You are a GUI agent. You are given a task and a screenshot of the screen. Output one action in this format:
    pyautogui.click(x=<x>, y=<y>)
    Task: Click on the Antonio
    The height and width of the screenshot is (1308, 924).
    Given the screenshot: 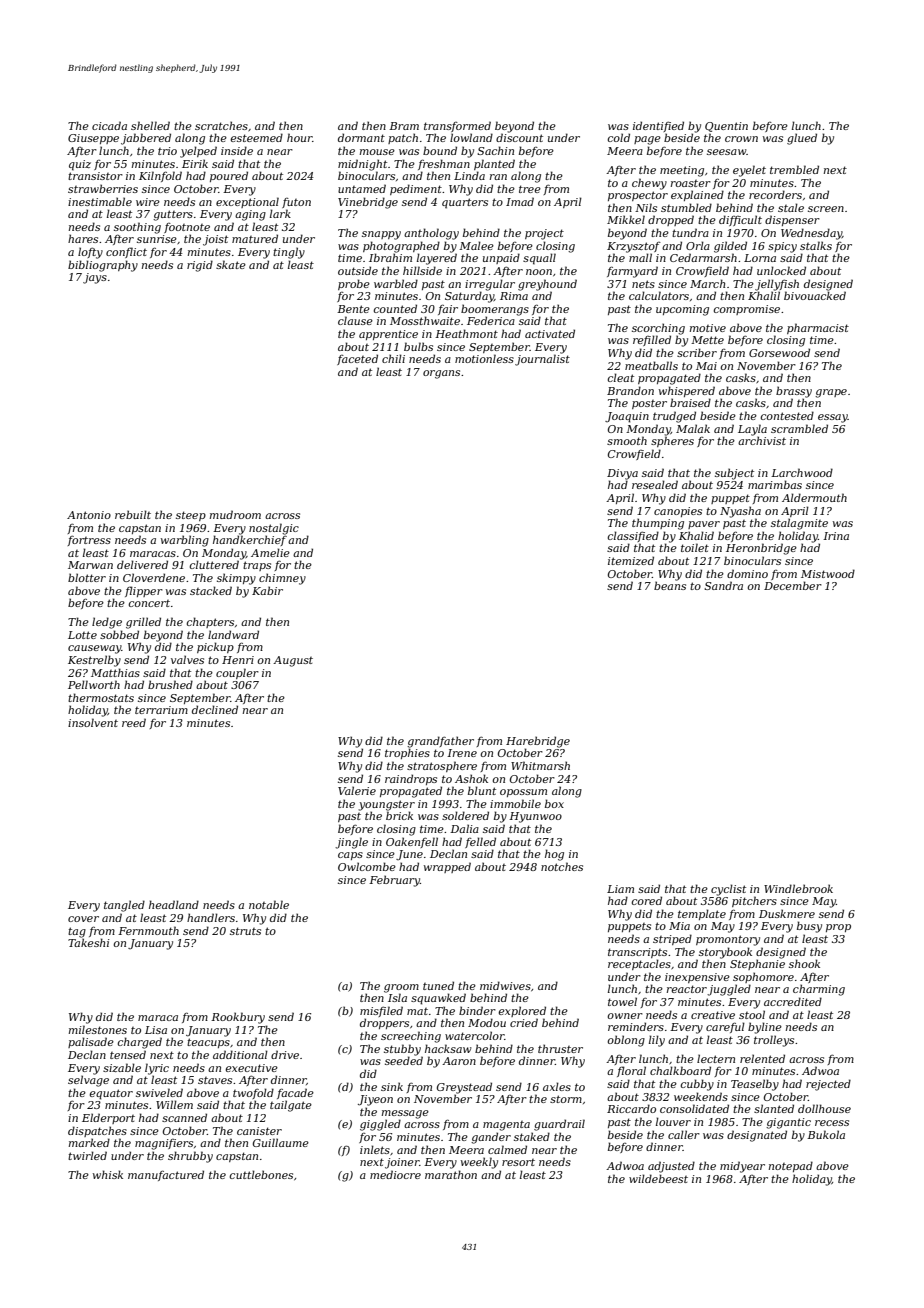 What is the action you would take?
    pyautogui.click(x=89, y=515)
